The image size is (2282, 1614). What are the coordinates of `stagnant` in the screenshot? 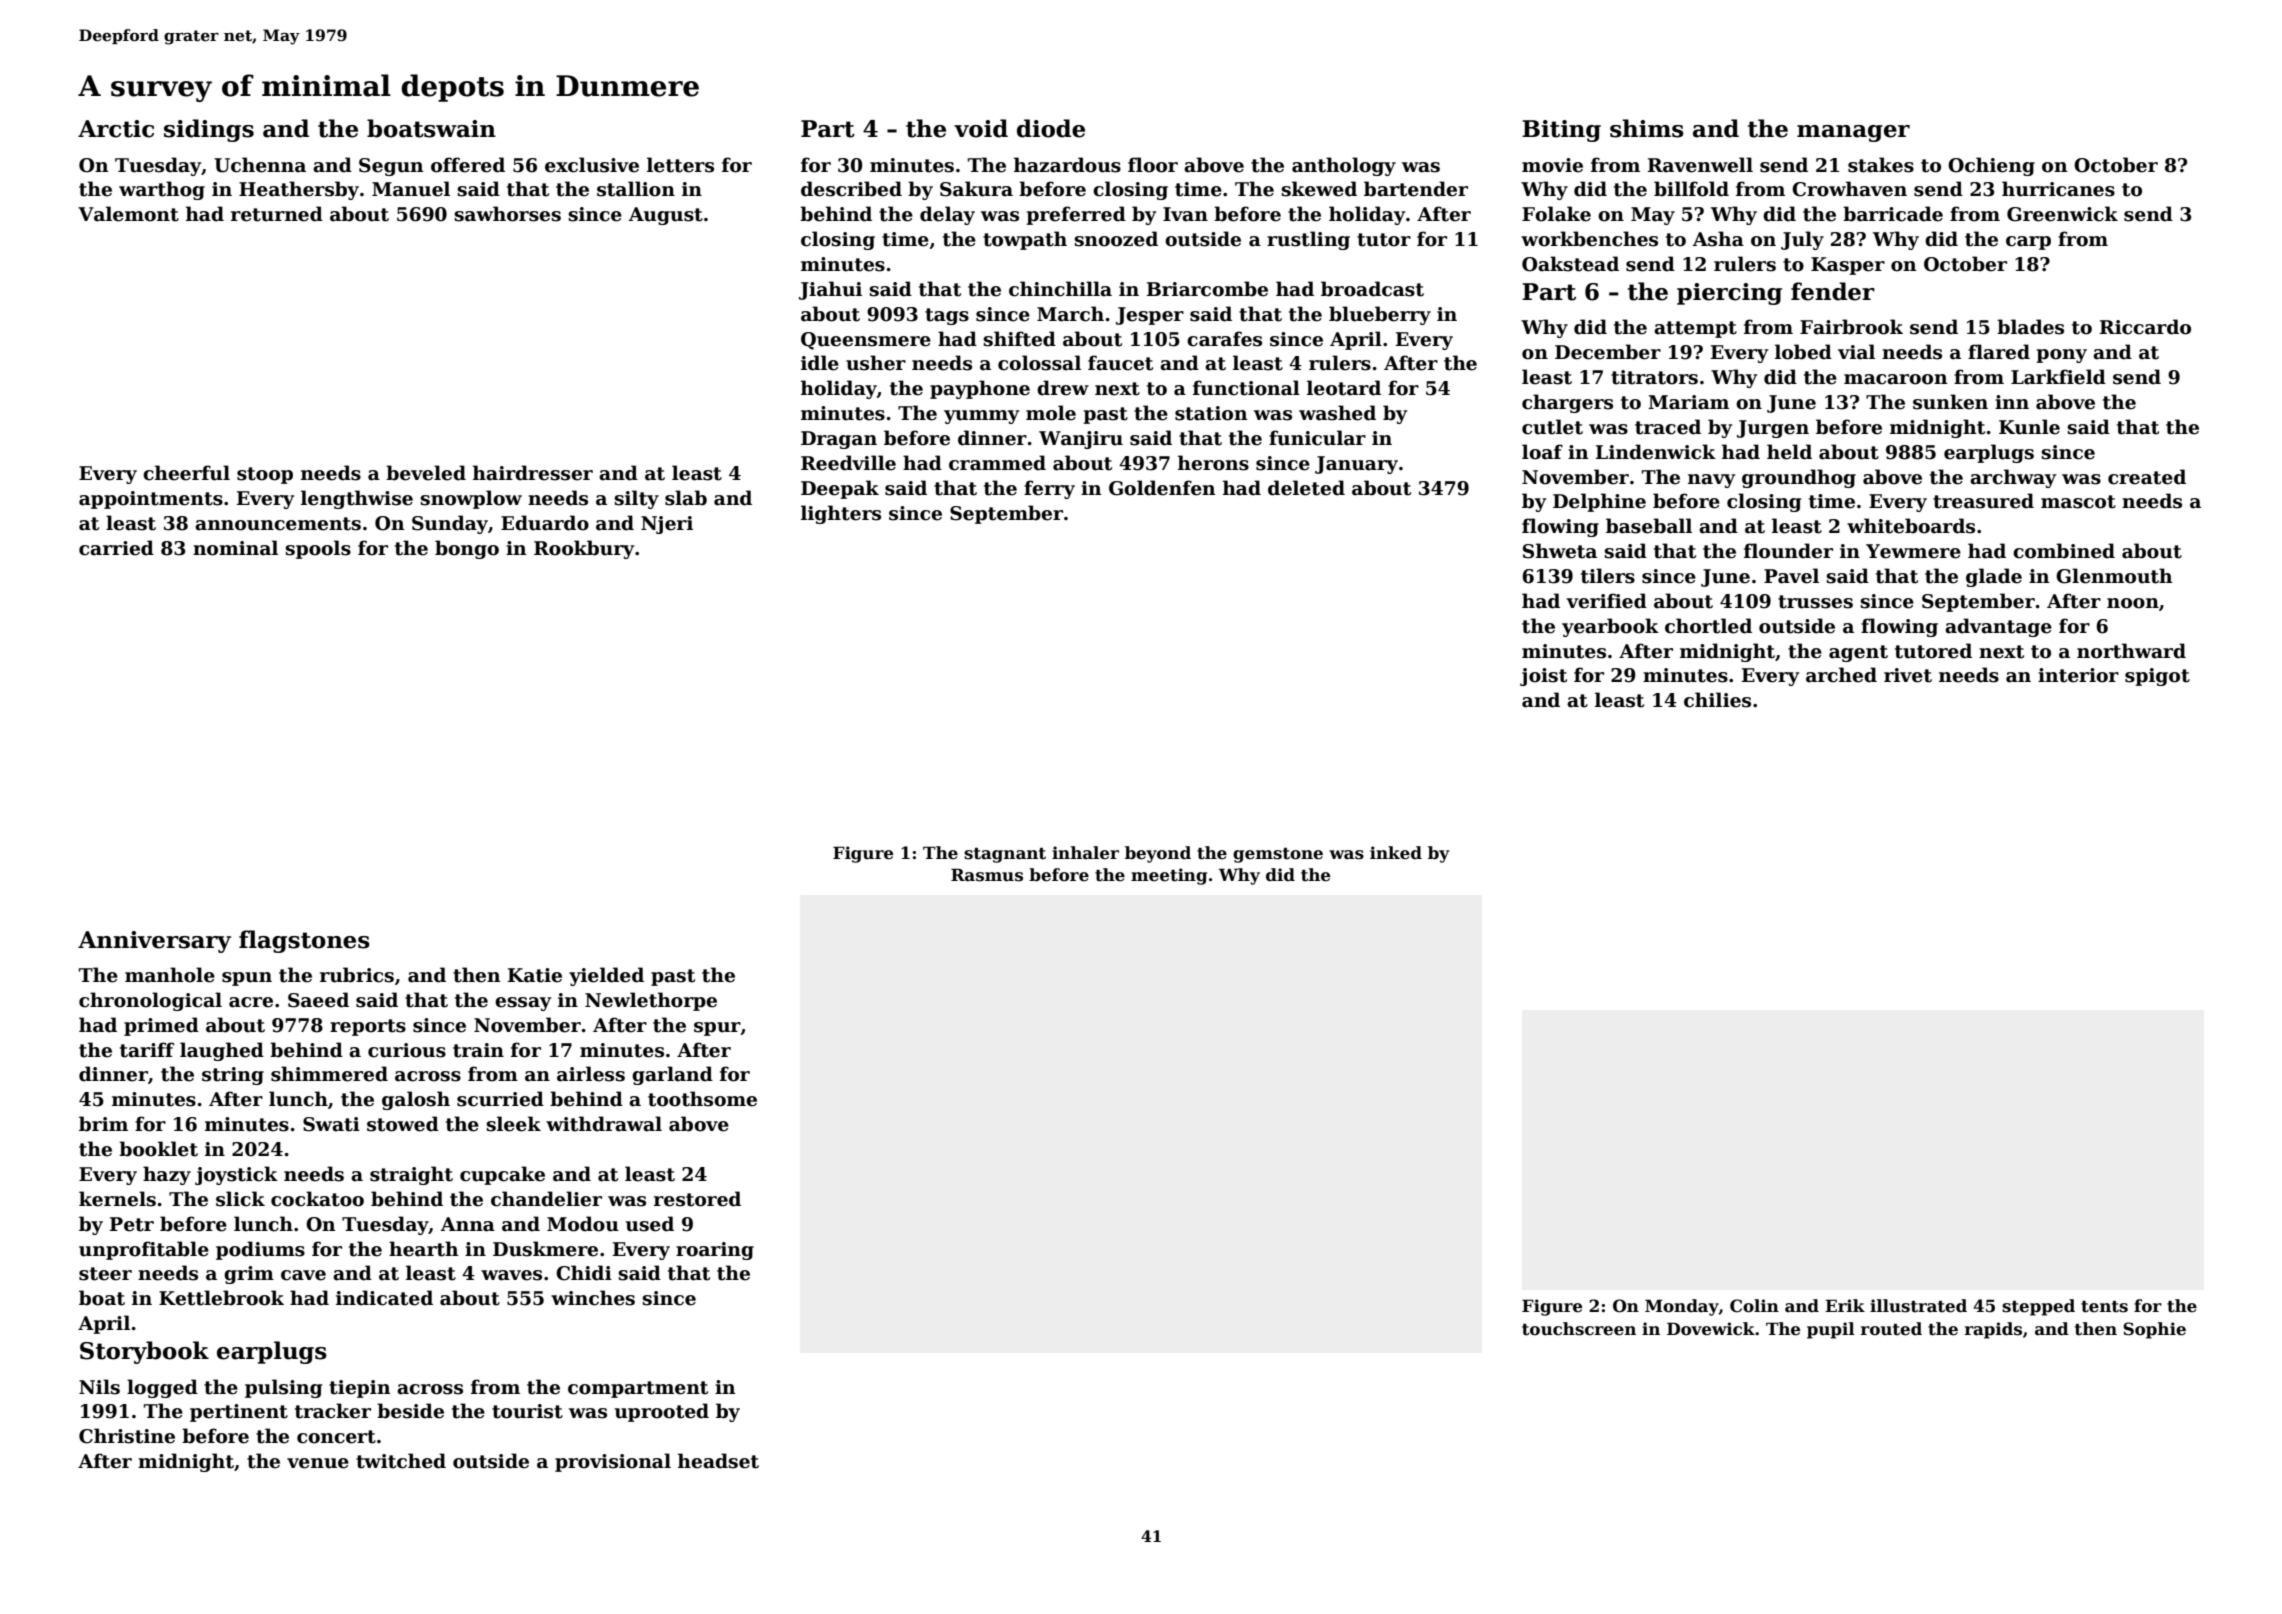 It's located at (1005, 855).
